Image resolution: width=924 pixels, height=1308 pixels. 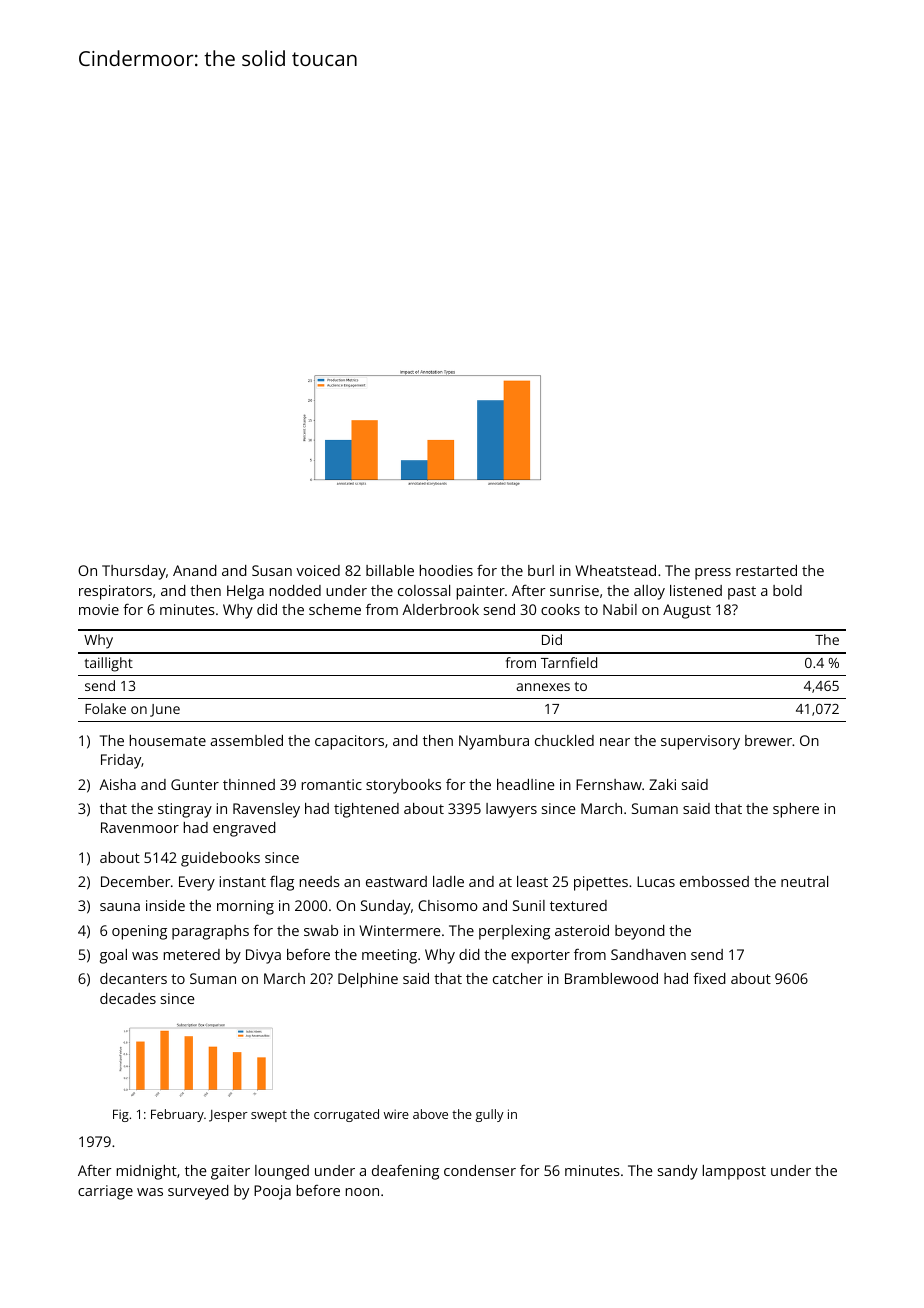 I want to click on surveyed, so click(x=198, y=1192).
